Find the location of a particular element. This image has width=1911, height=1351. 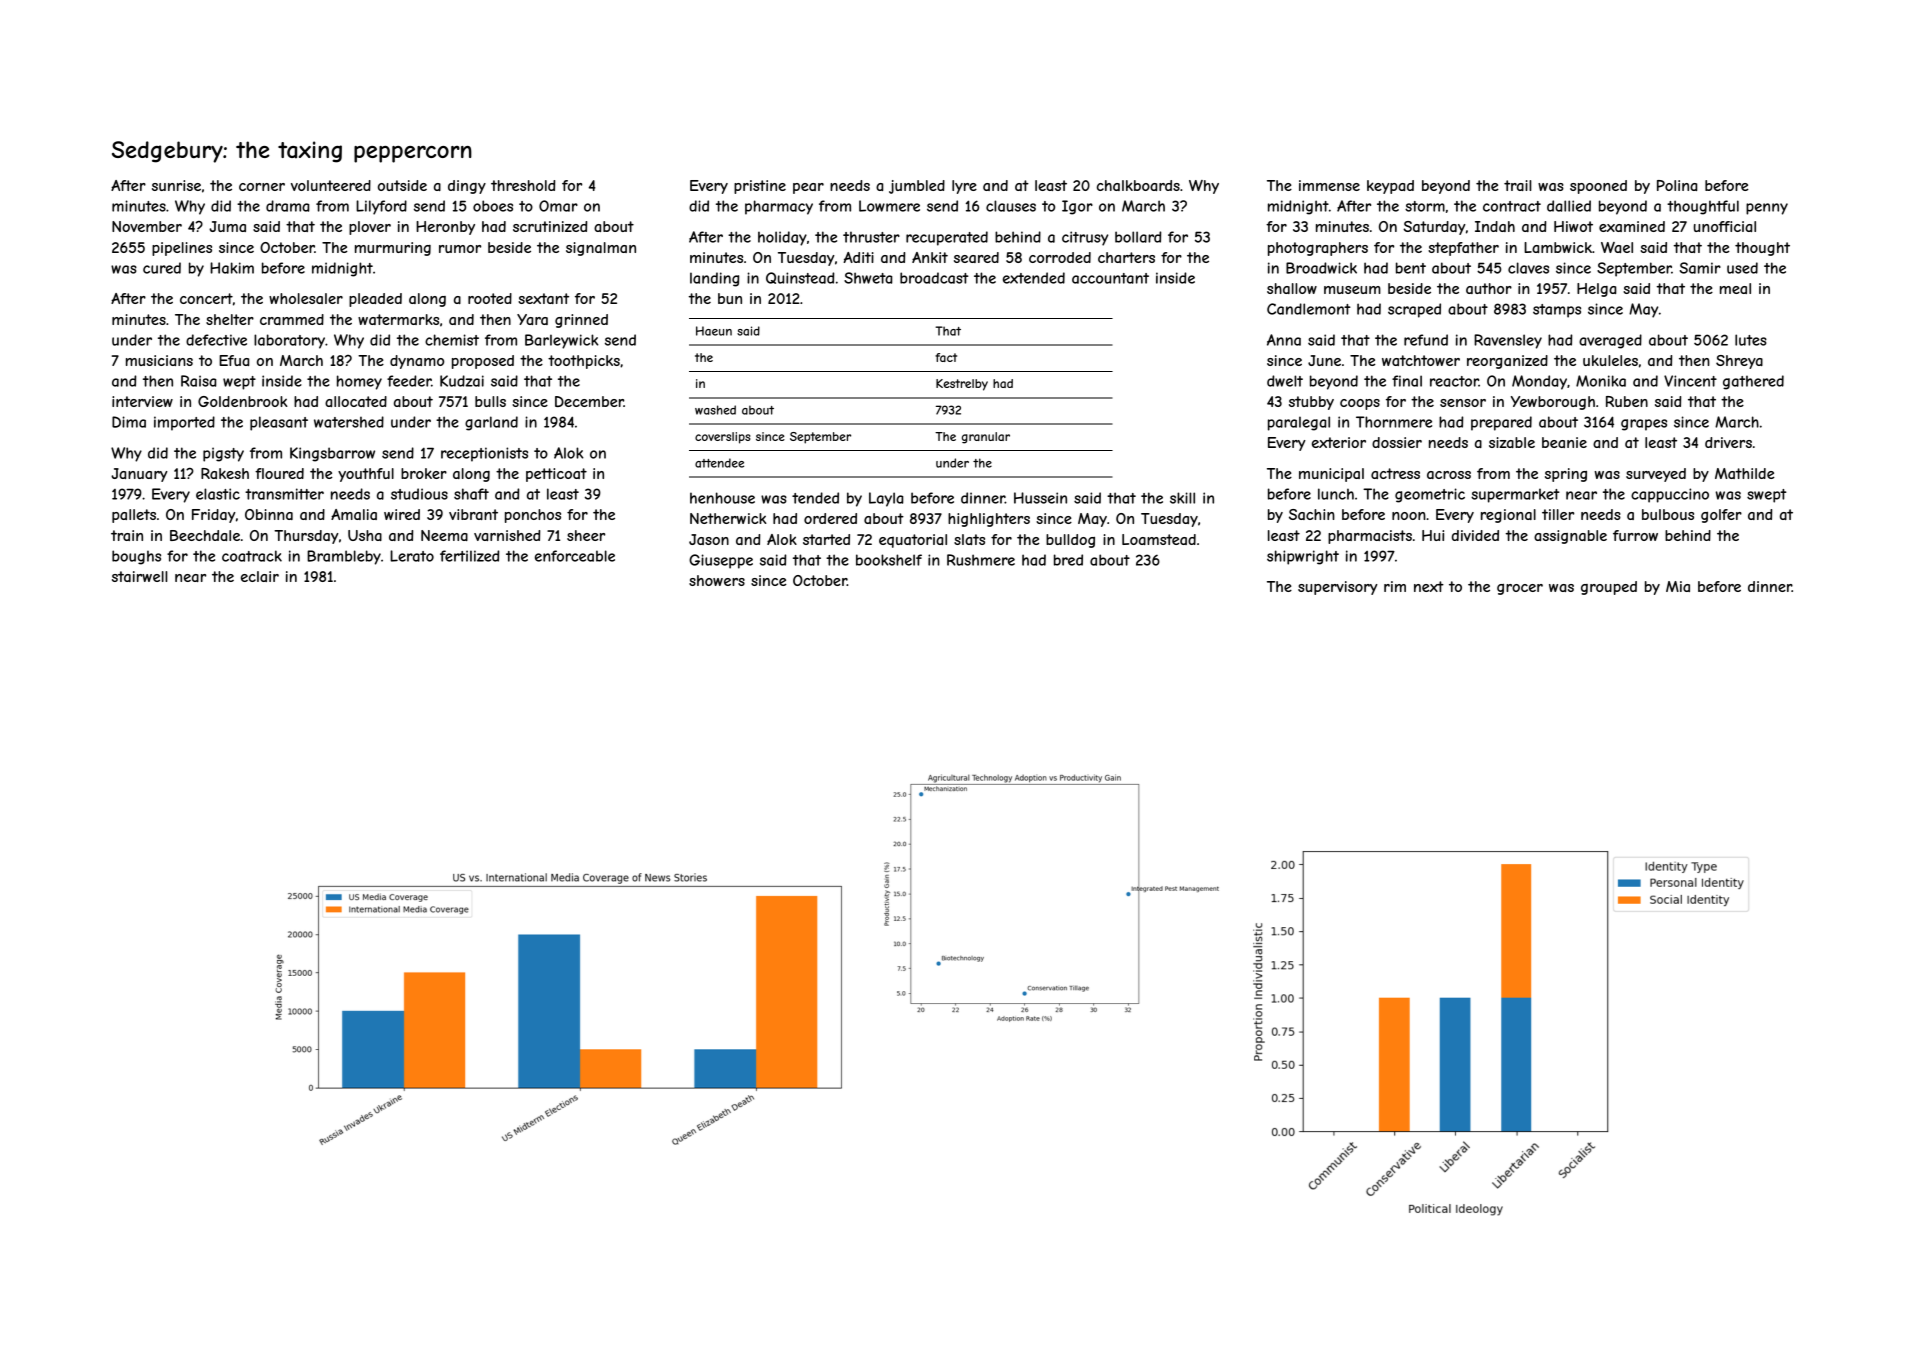

coatrack is located at coordinates (252, 556).
